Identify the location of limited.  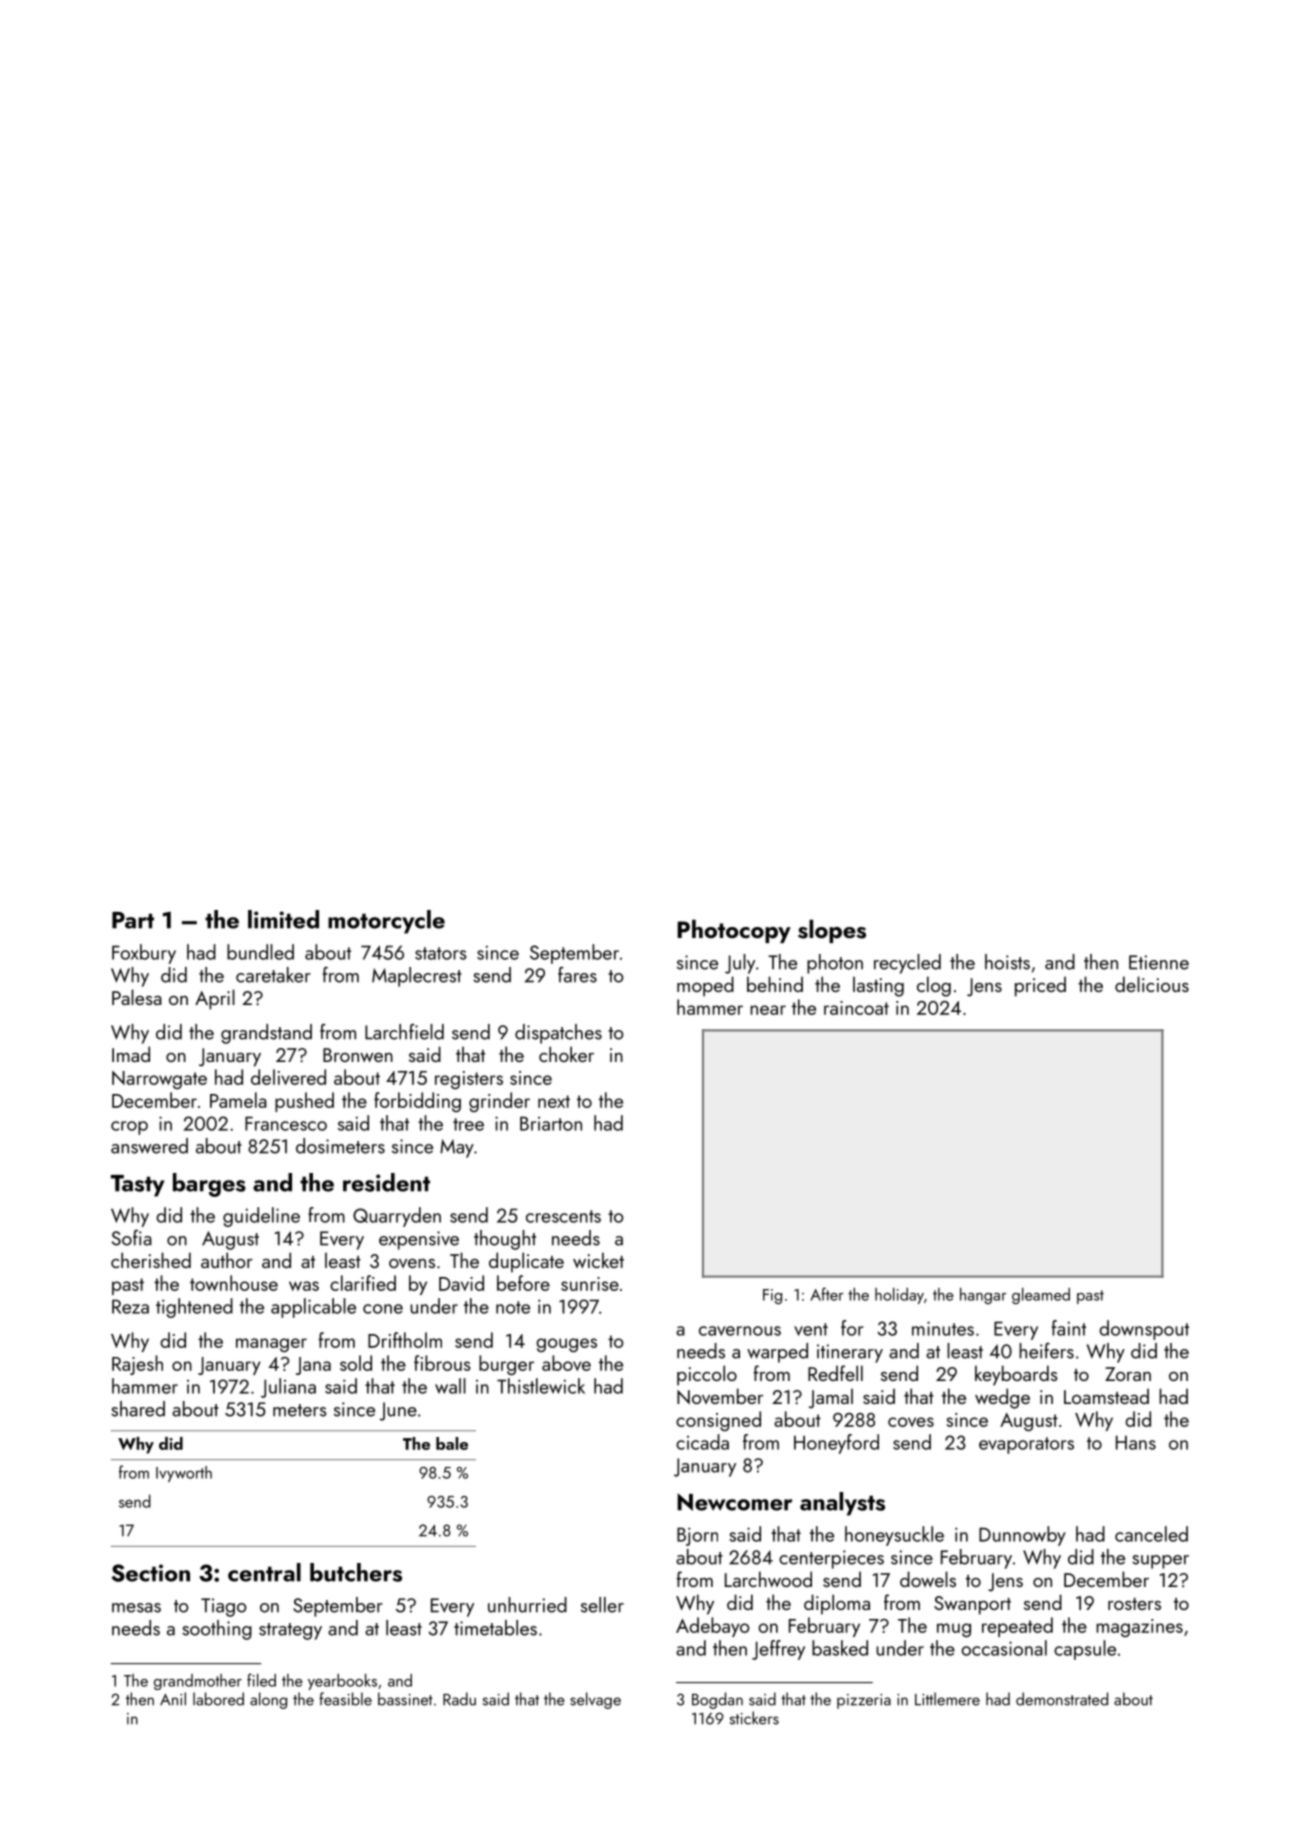
(283, 919).
